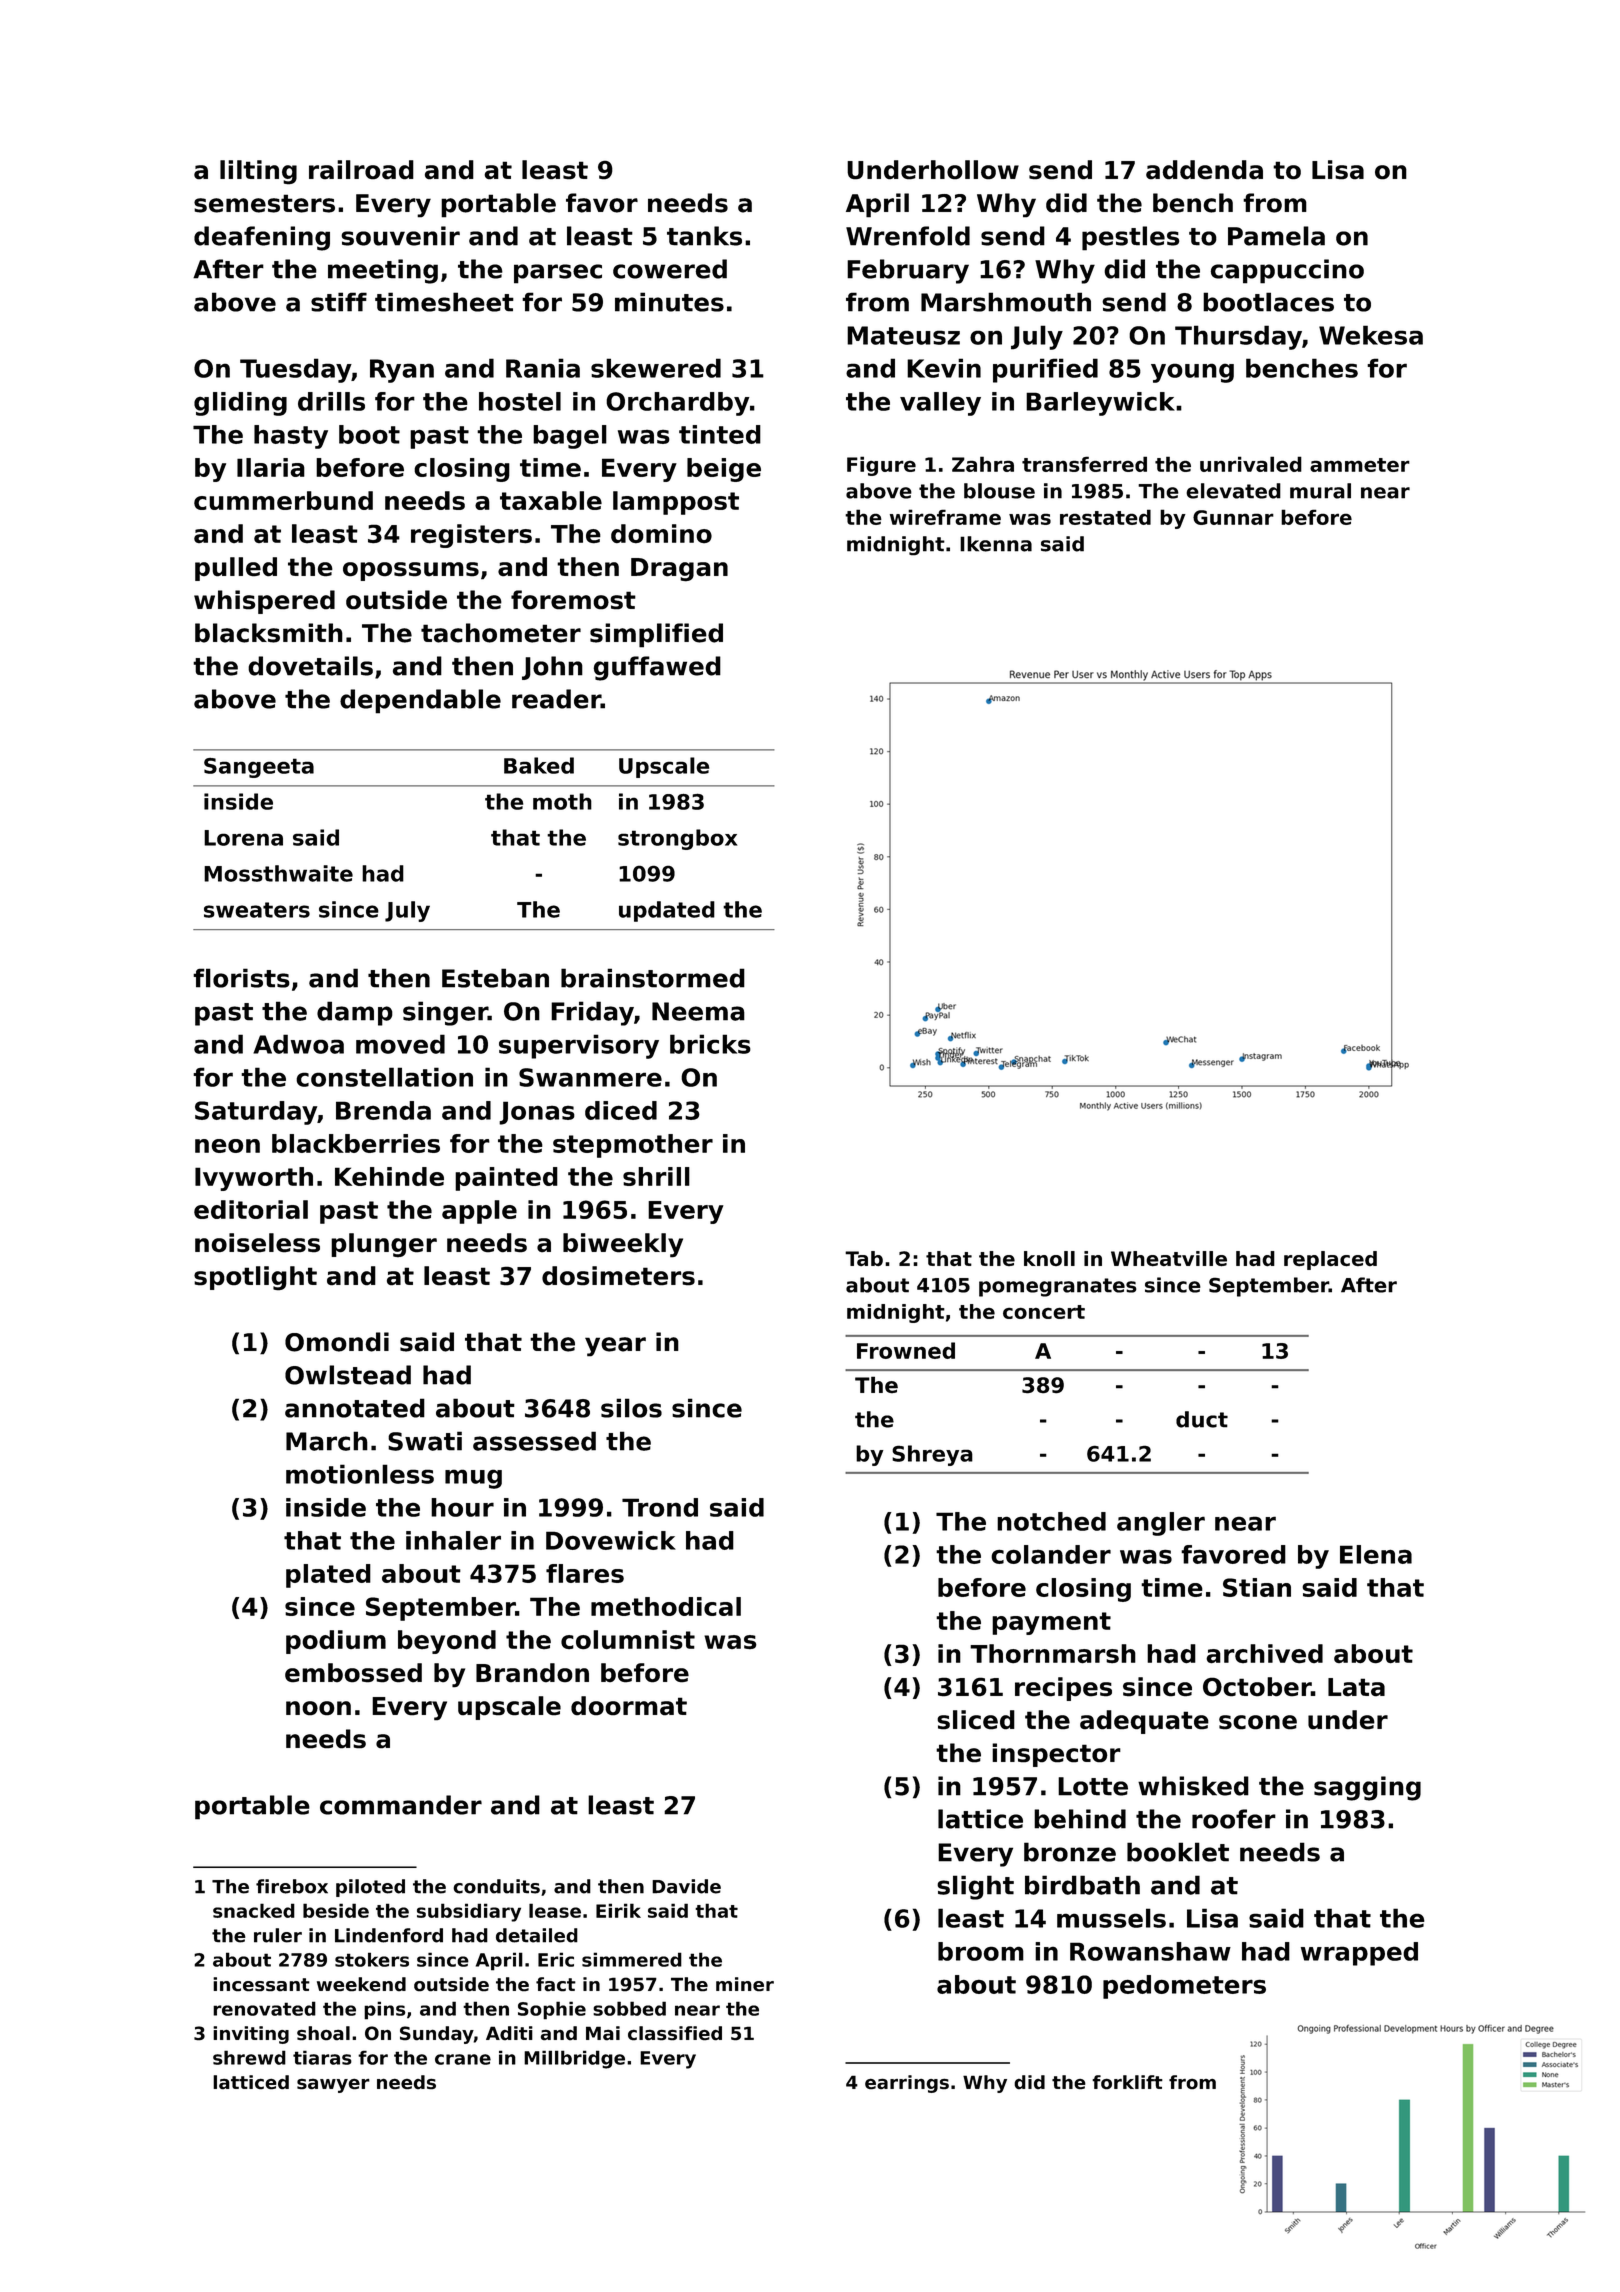  What do you see at coordinates (1202, 1419) in the screenshot?
I see `duct` at bounding box center [1202, 1419].
